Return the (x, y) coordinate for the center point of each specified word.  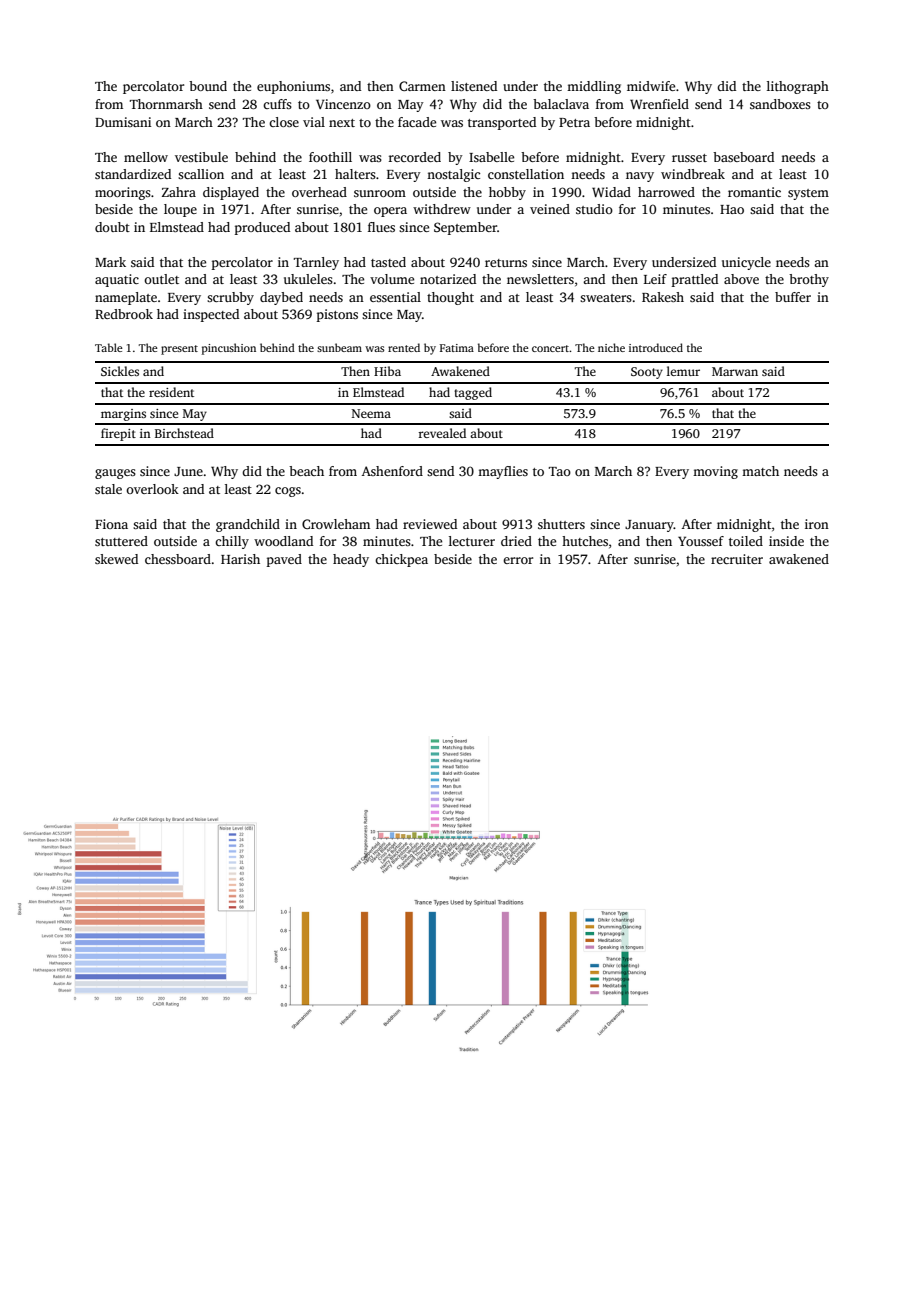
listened (474, 86)
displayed (231, 193)
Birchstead (184, 433)
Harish (240, 559)
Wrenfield (659, 104)
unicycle (746, 263)
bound (208, 86)
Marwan (735, 371)
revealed (442, 433)
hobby (507, 193)
